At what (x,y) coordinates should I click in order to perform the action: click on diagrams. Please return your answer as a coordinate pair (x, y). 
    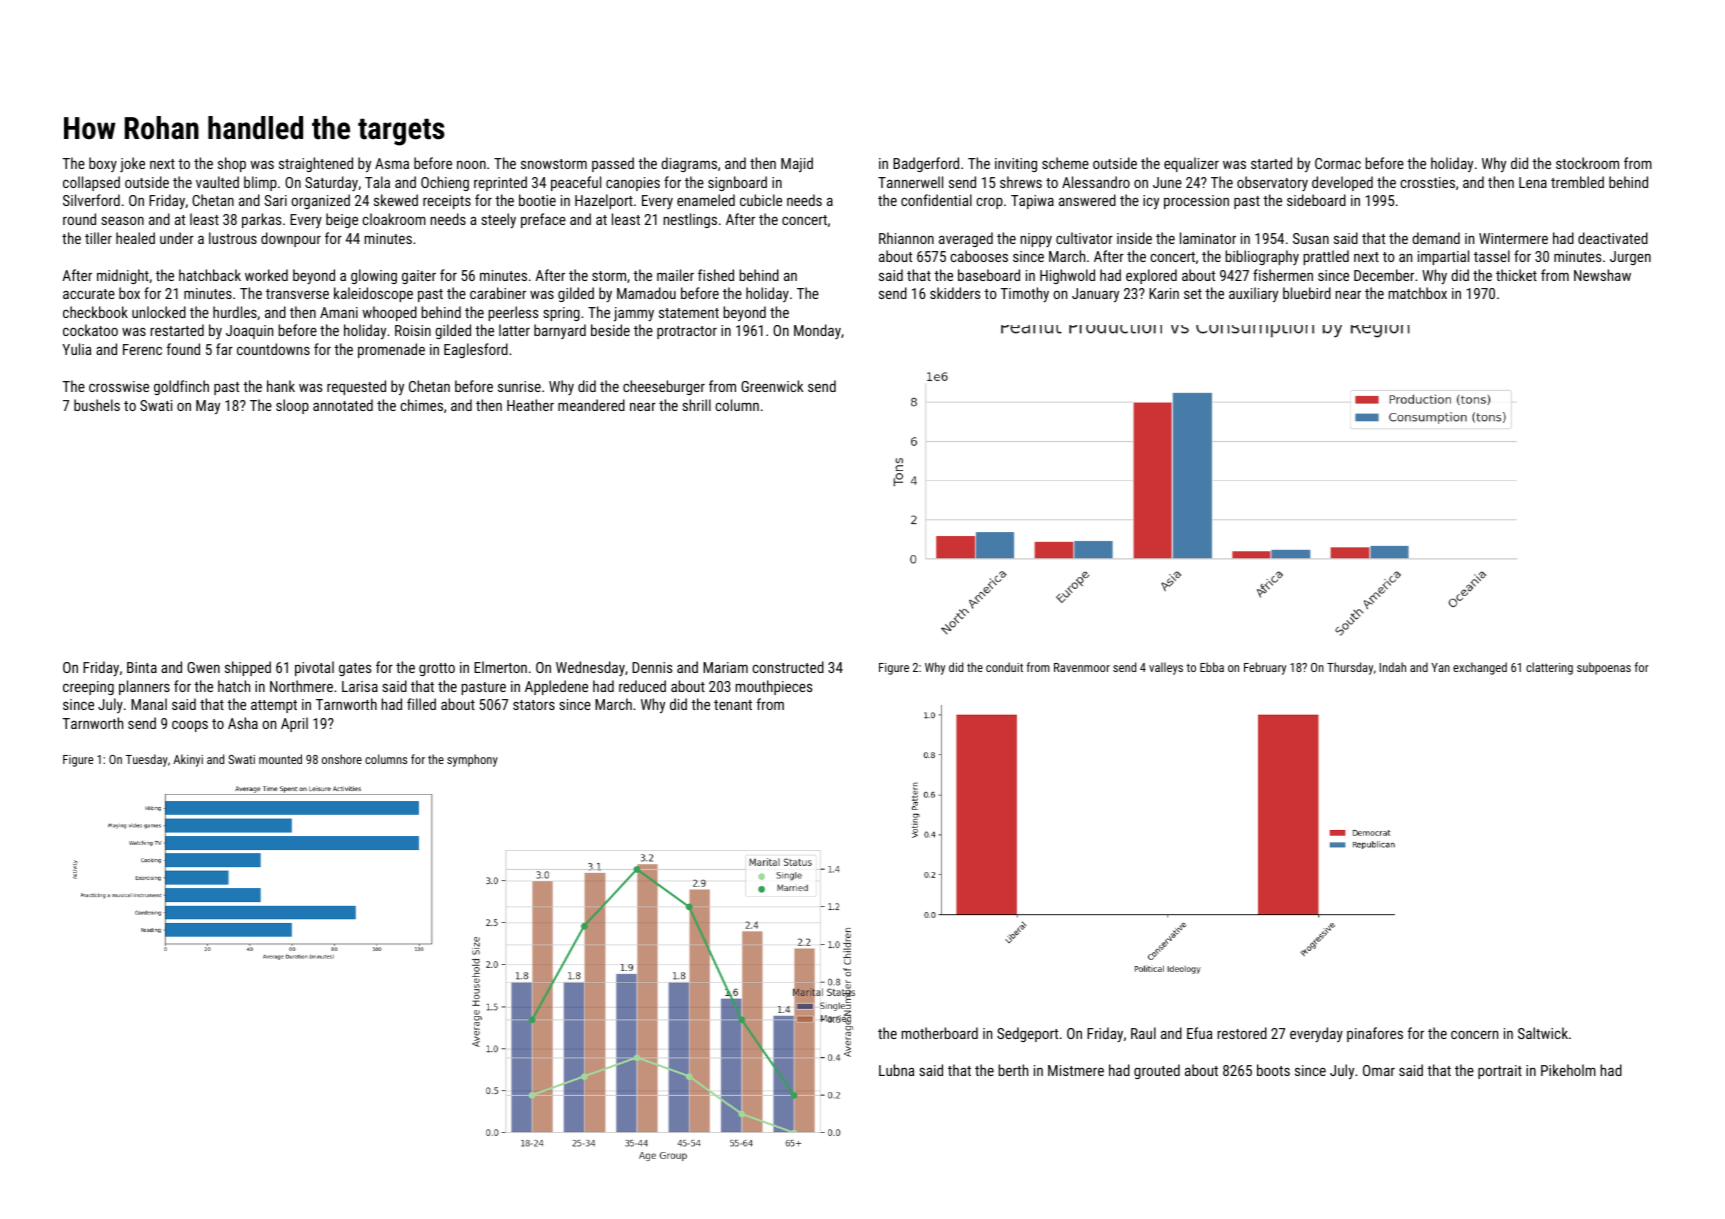
    Looking at the image, I should click on (689, 164).
